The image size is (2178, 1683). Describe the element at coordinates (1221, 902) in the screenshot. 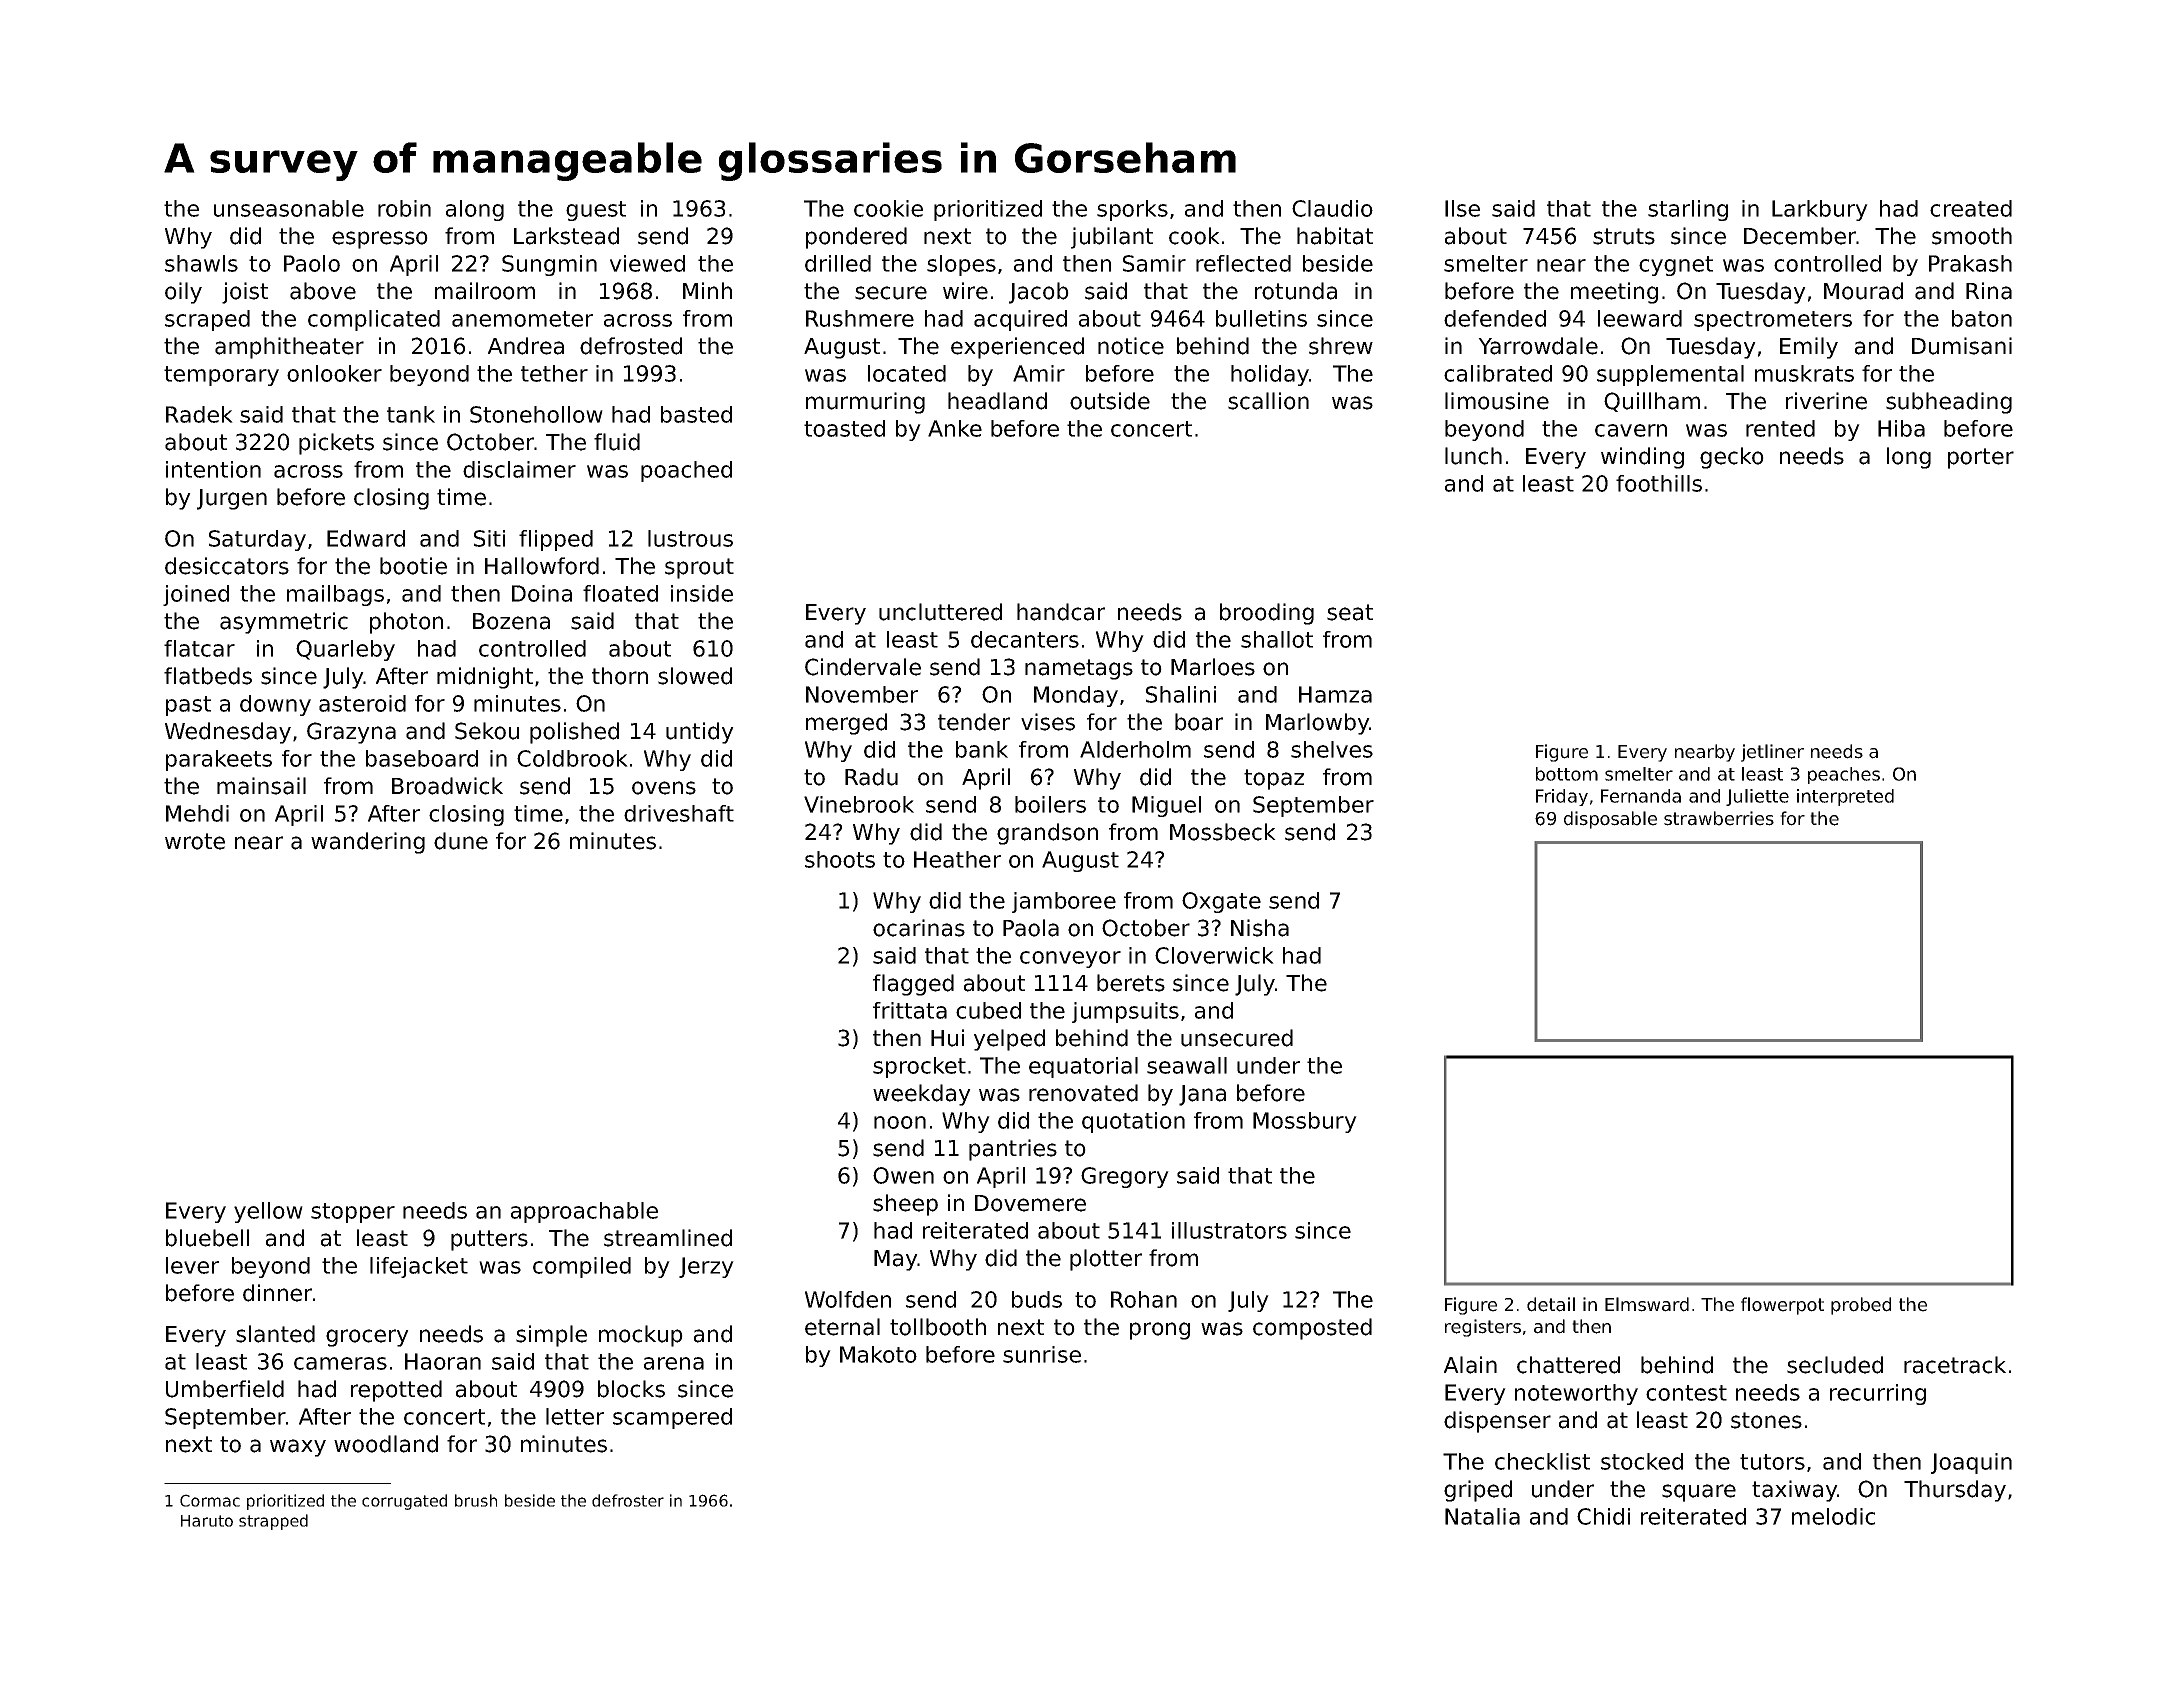

I see `Oxgate` at that location.
